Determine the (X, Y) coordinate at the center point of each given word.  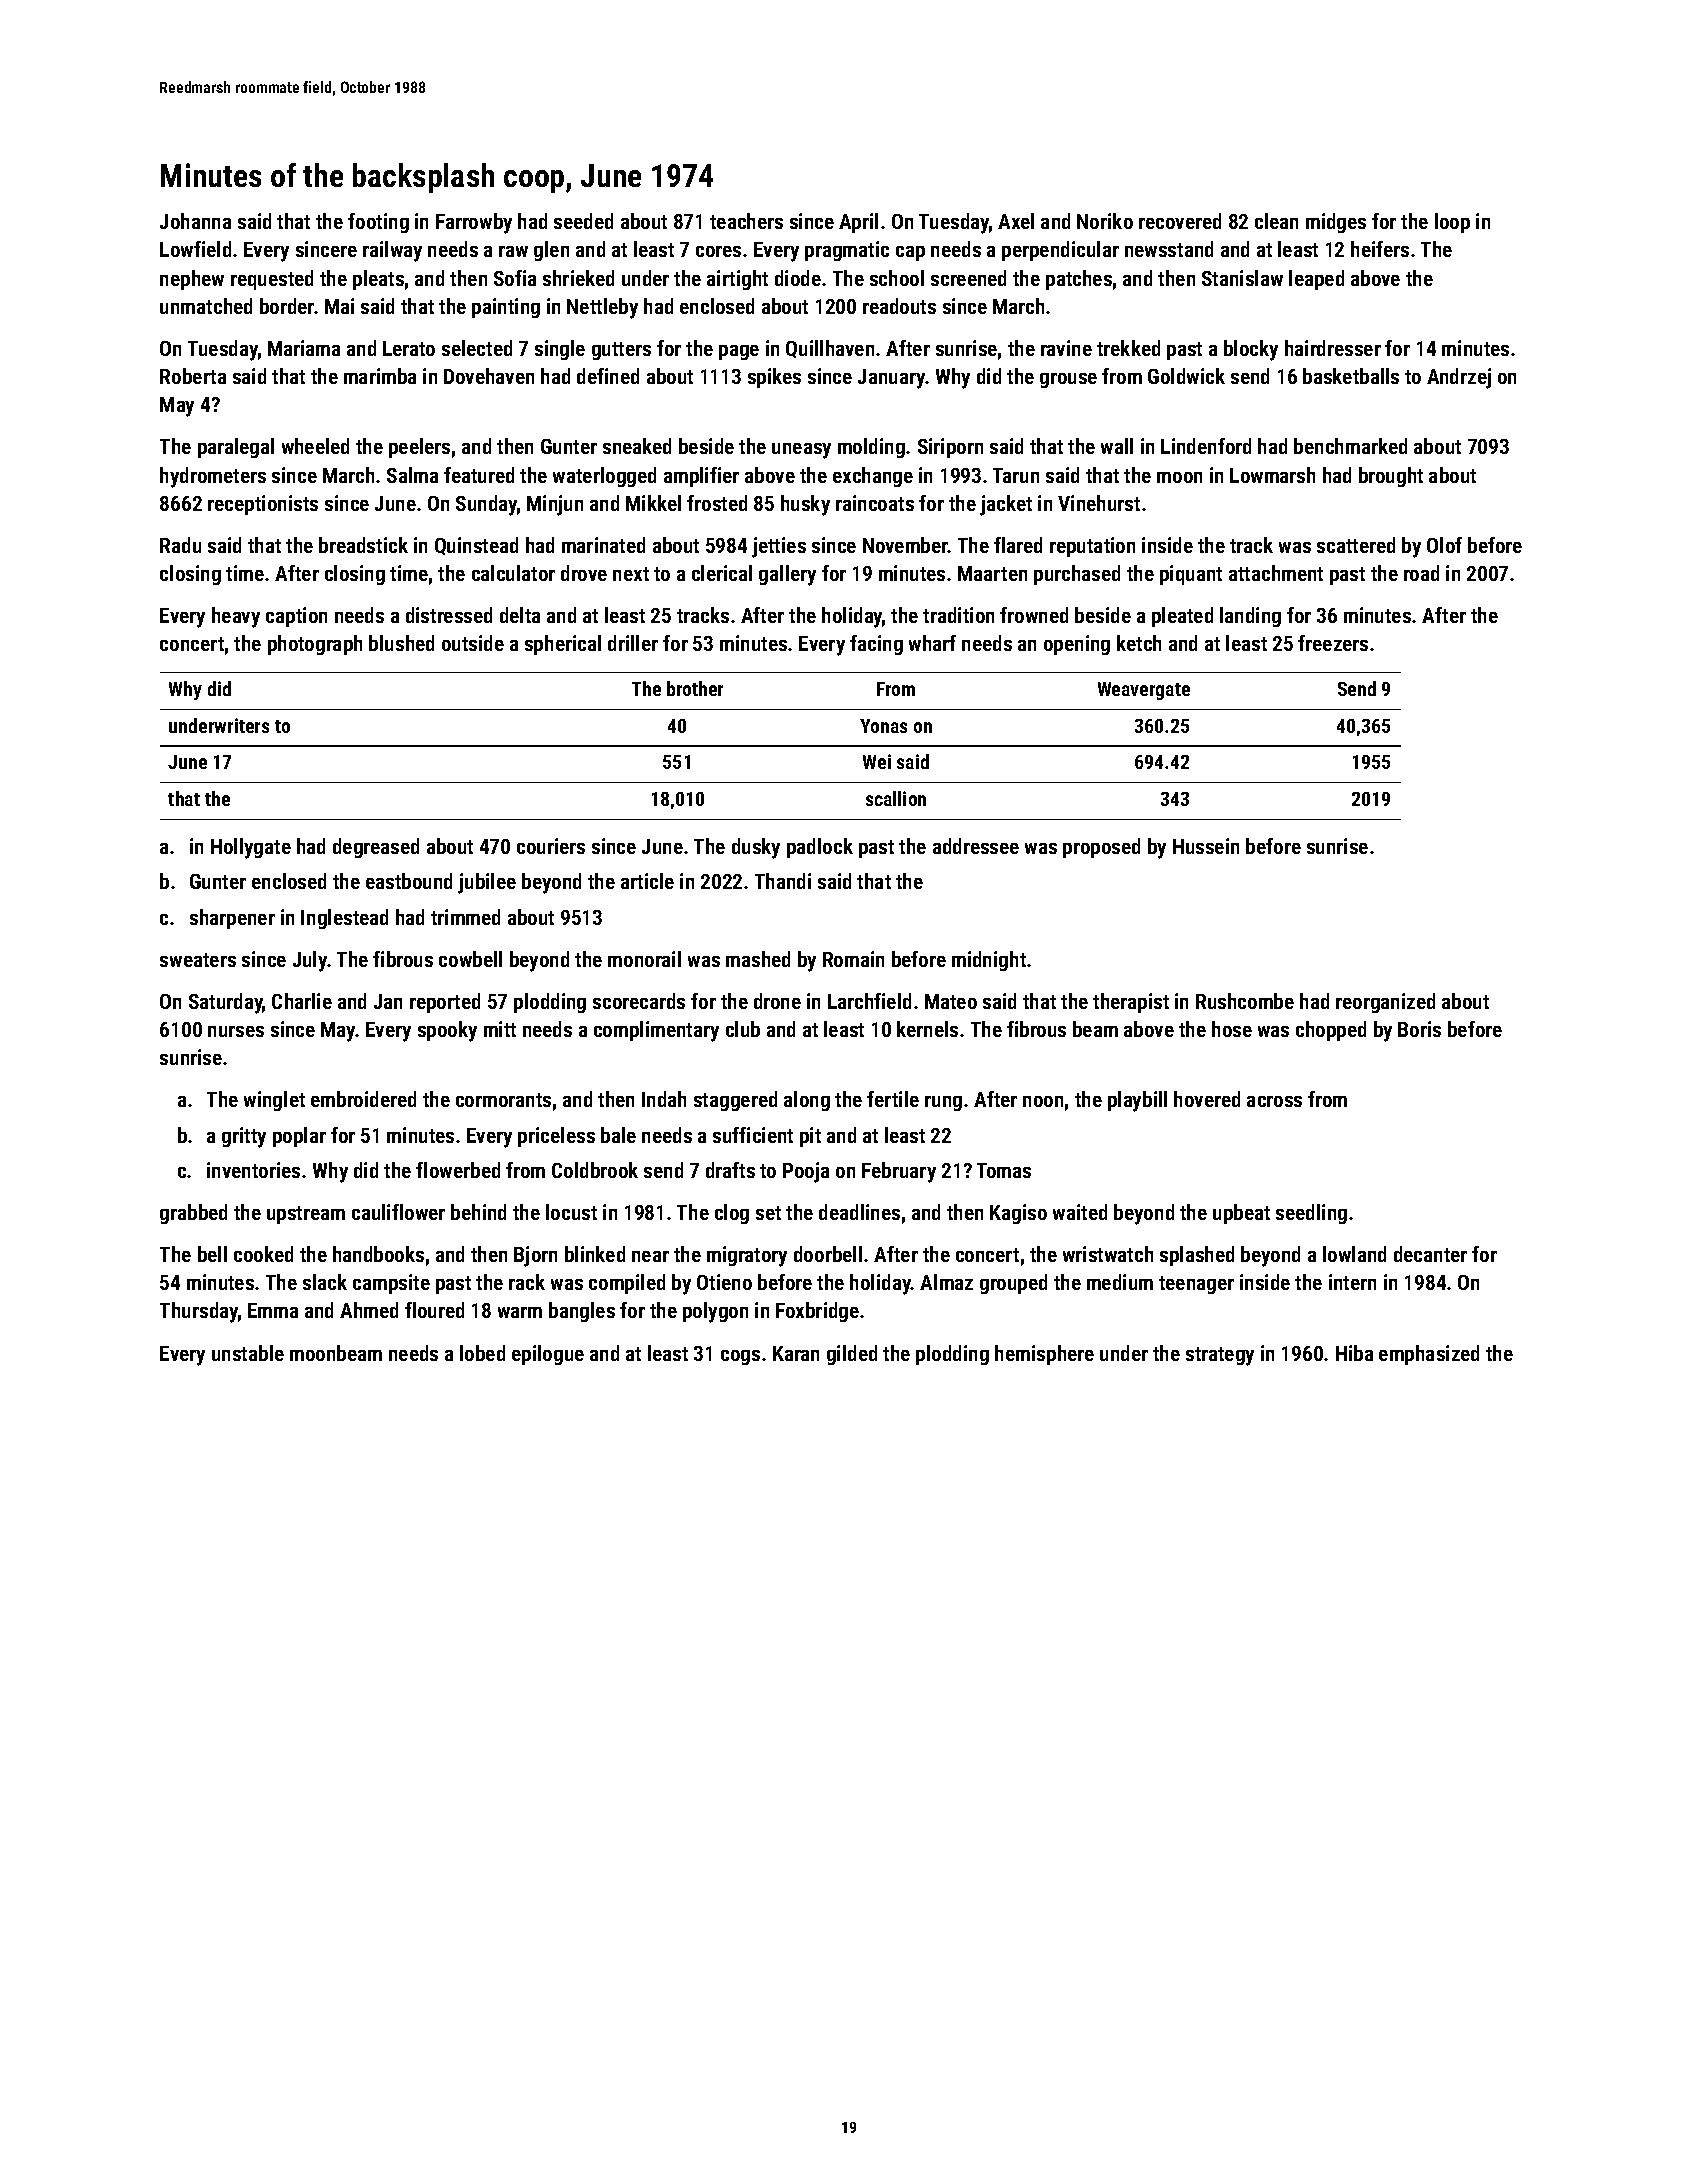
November (905, 545)
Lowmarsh (1272, 475)
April (858, 223)
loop (1452, 223)
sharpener (232, 919)
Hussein (1206, 846)
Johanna (195, 221)
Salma (412, 475)
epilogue (548, 1355)
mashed (758, 959)
